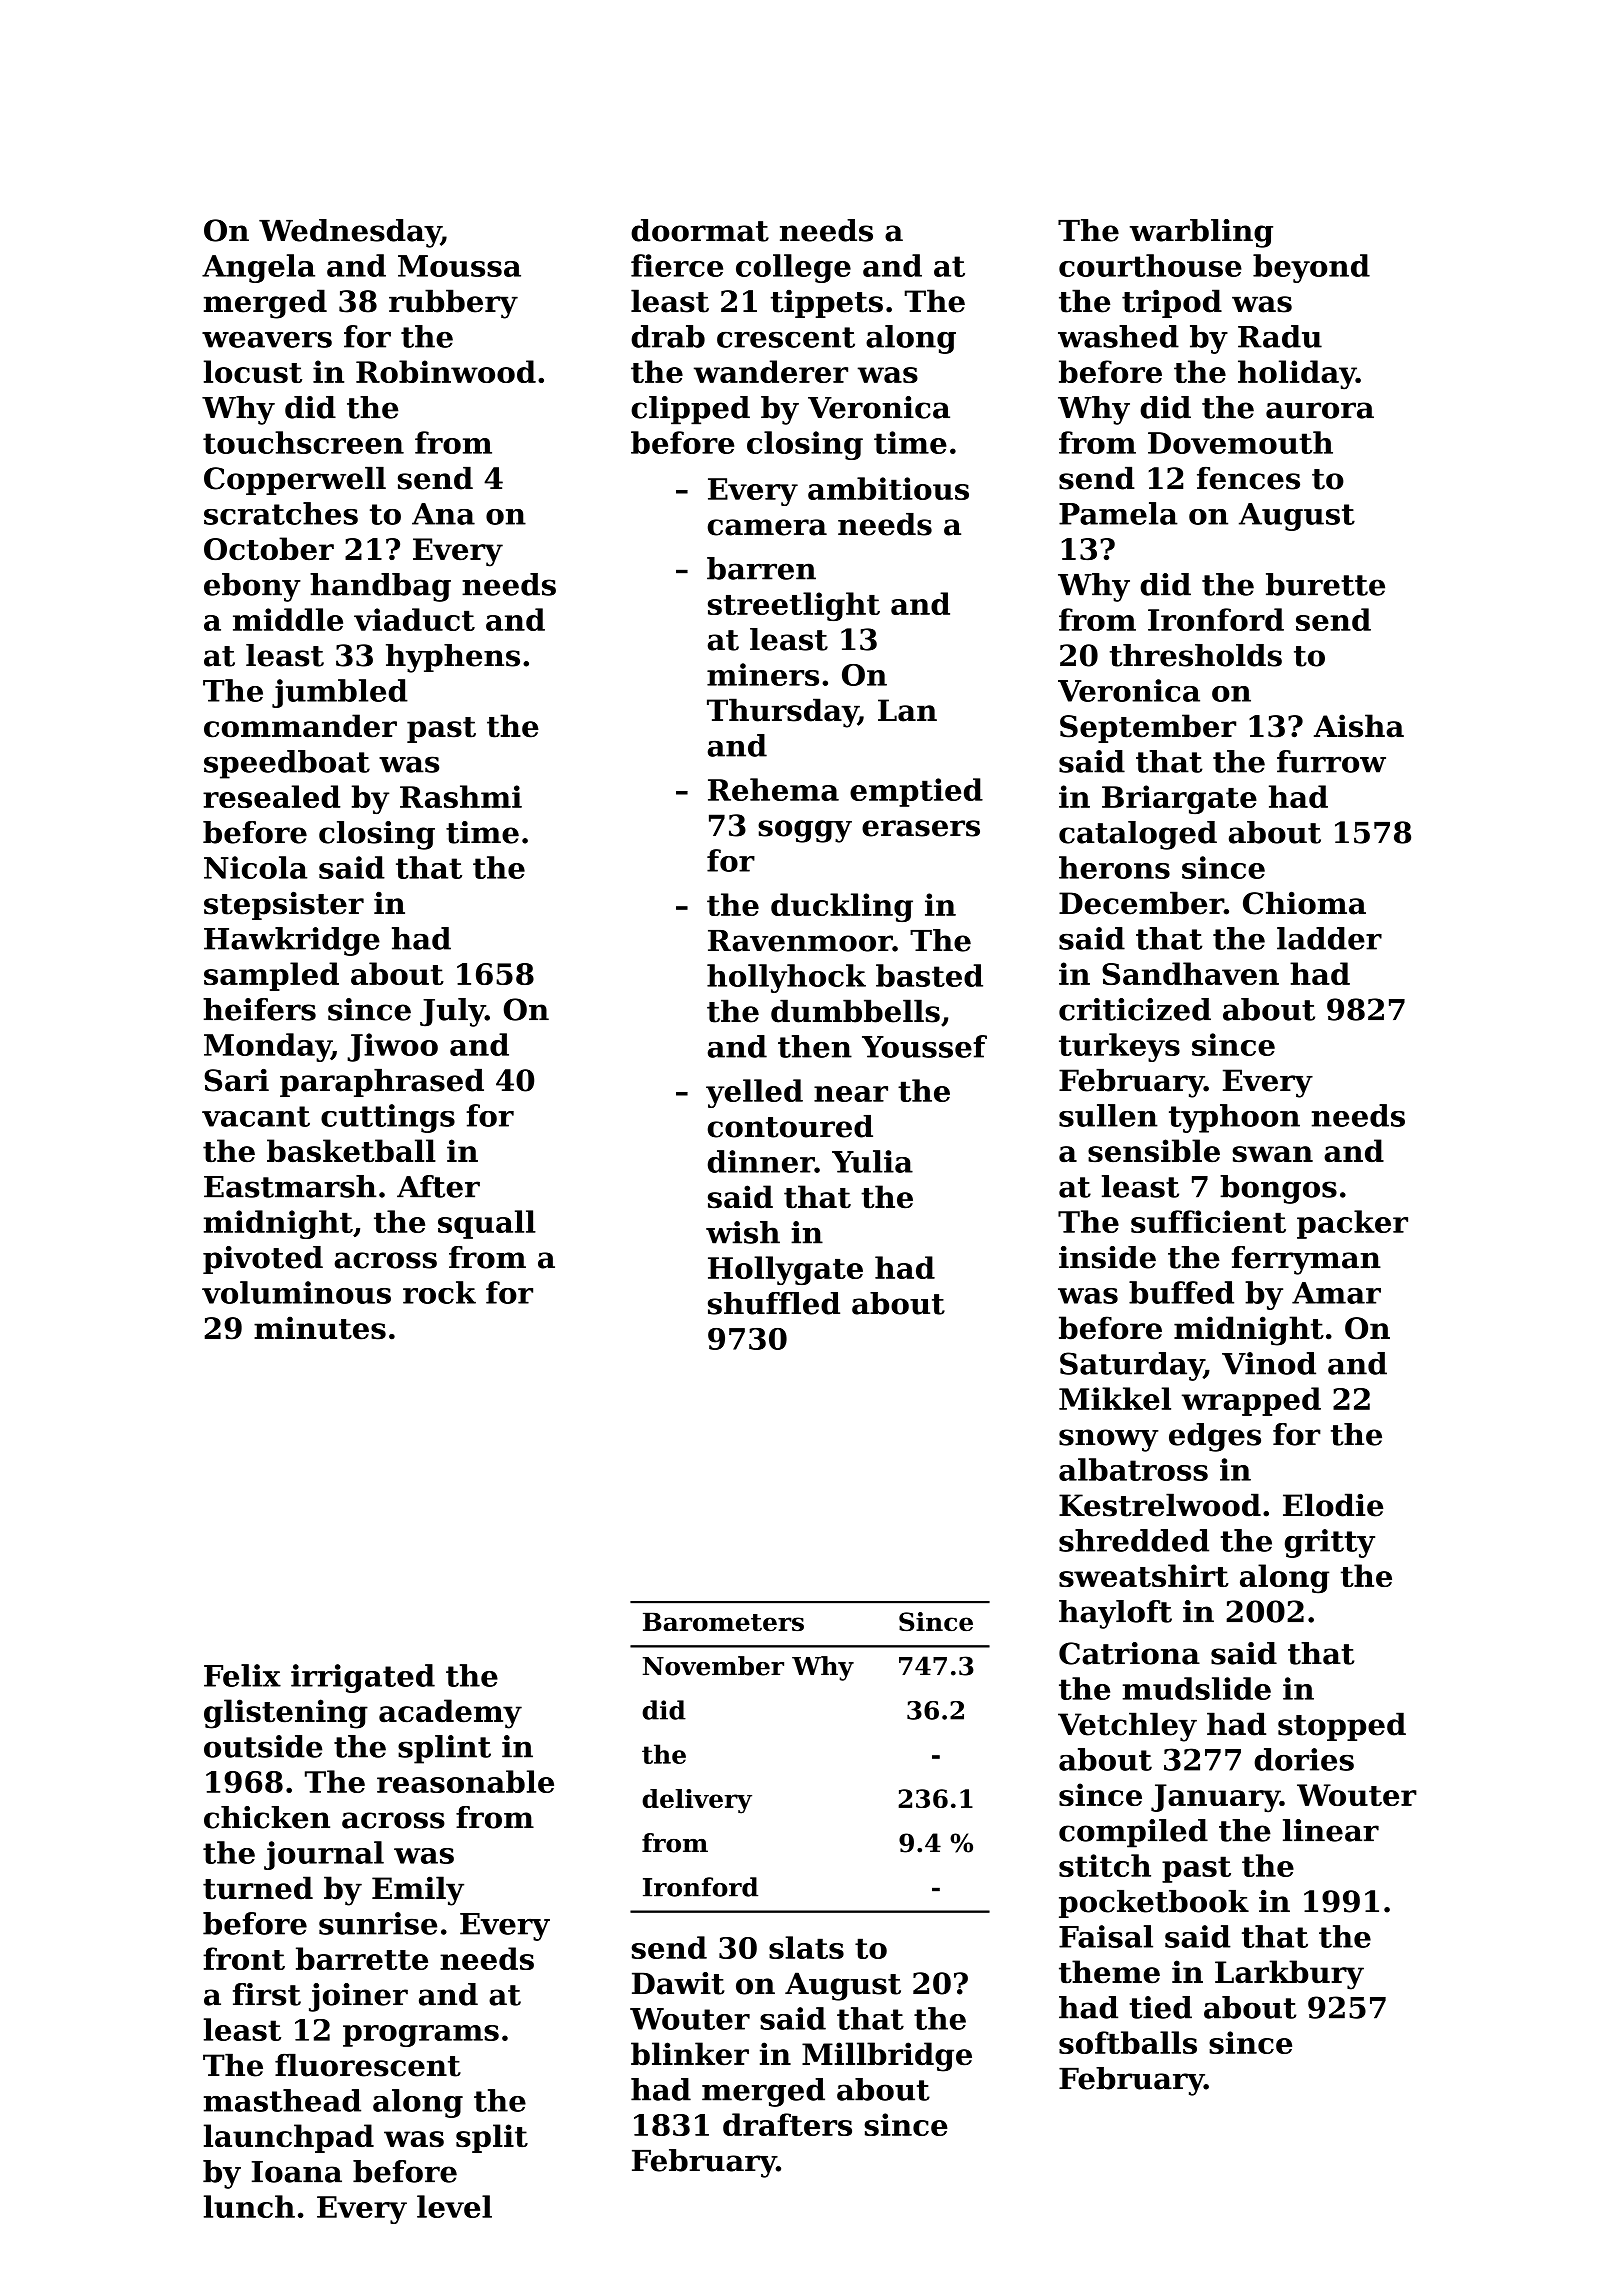 The width and height of the screenshot is (1620, 2292). Describe the element at coordinates (1304, 903) in the screenshot. I see `Chioma` at that location.
